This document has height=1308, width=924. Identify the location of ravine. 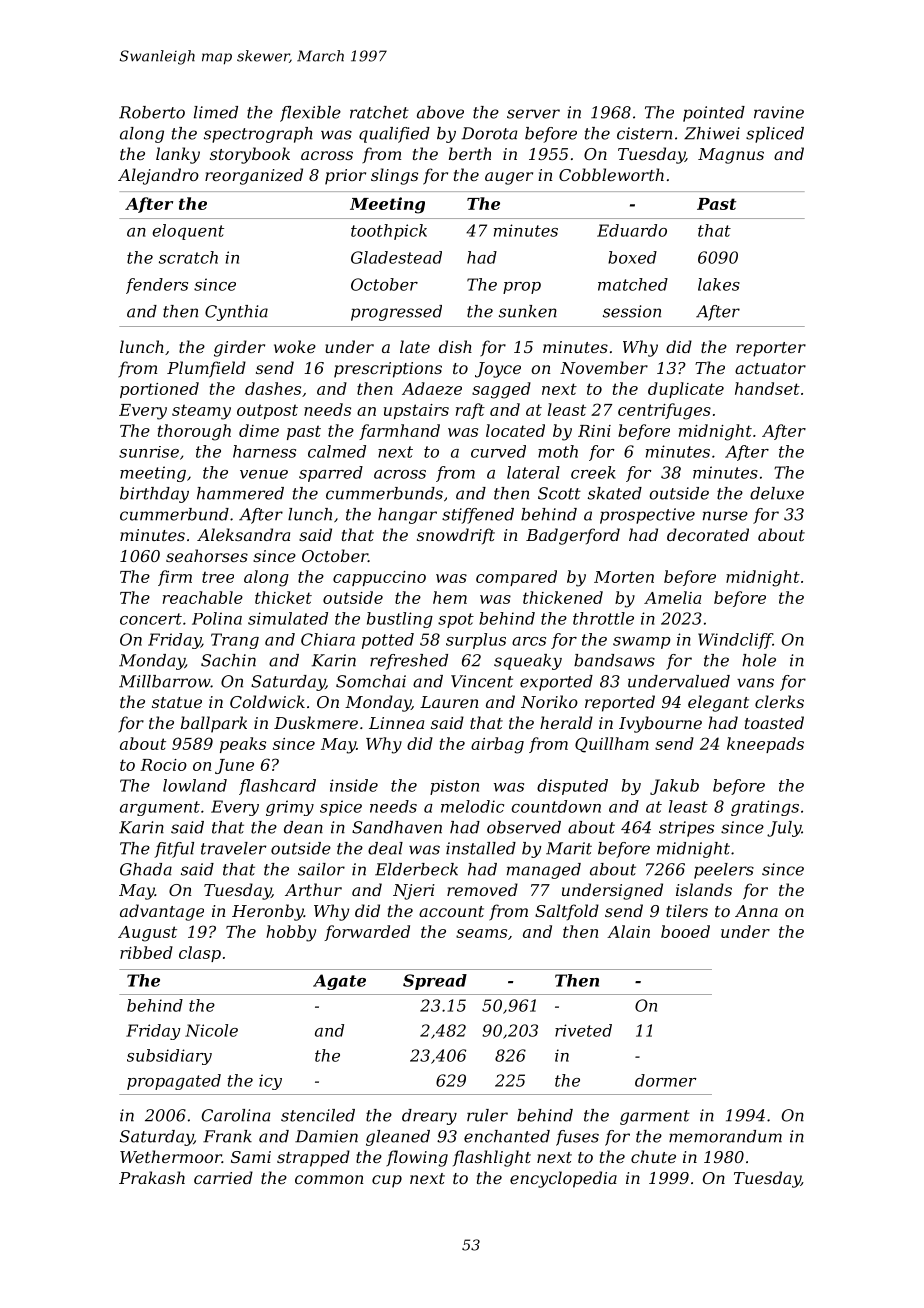
(779, 112).
